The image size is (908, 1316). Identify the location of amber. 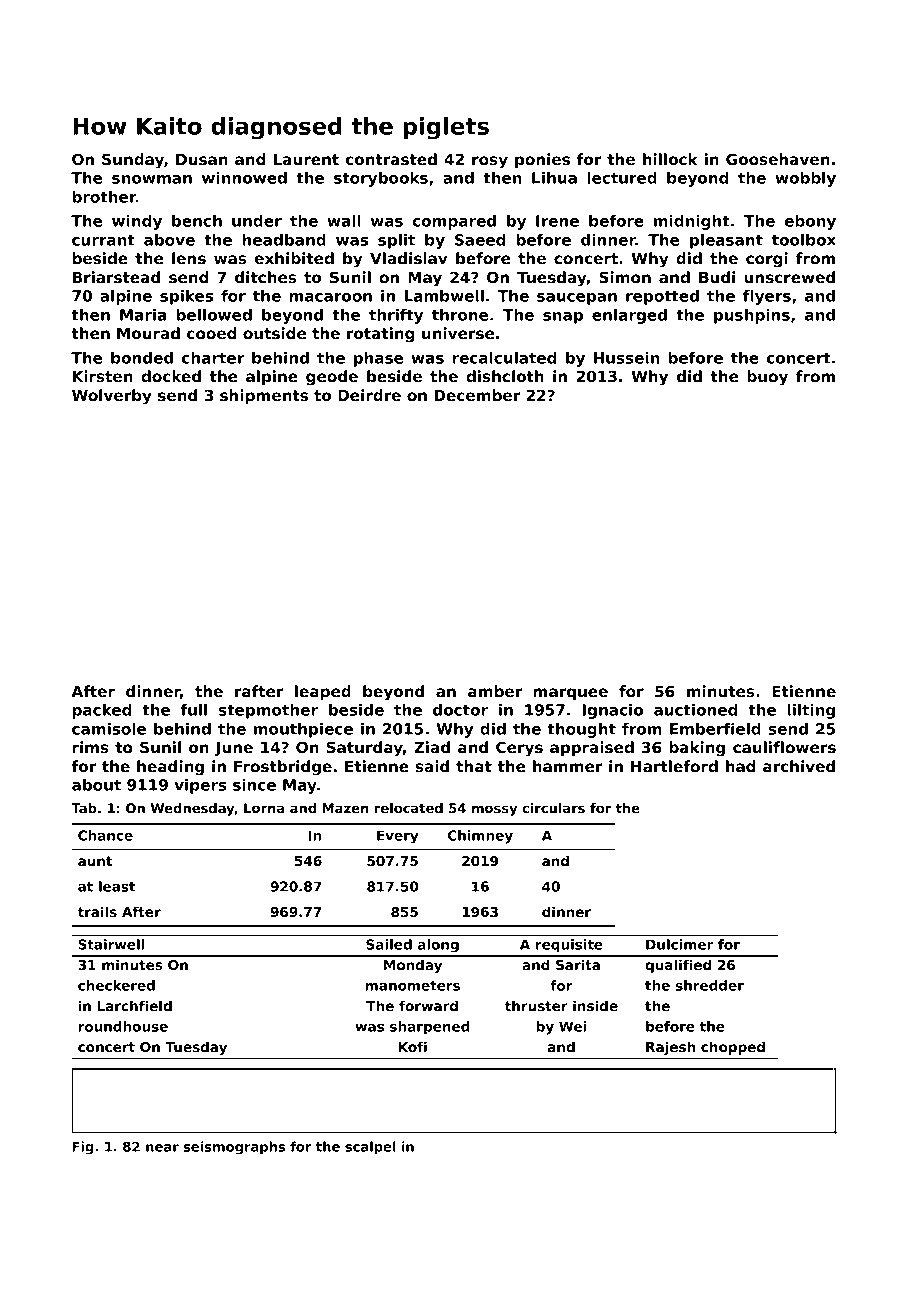
(495, 691).
